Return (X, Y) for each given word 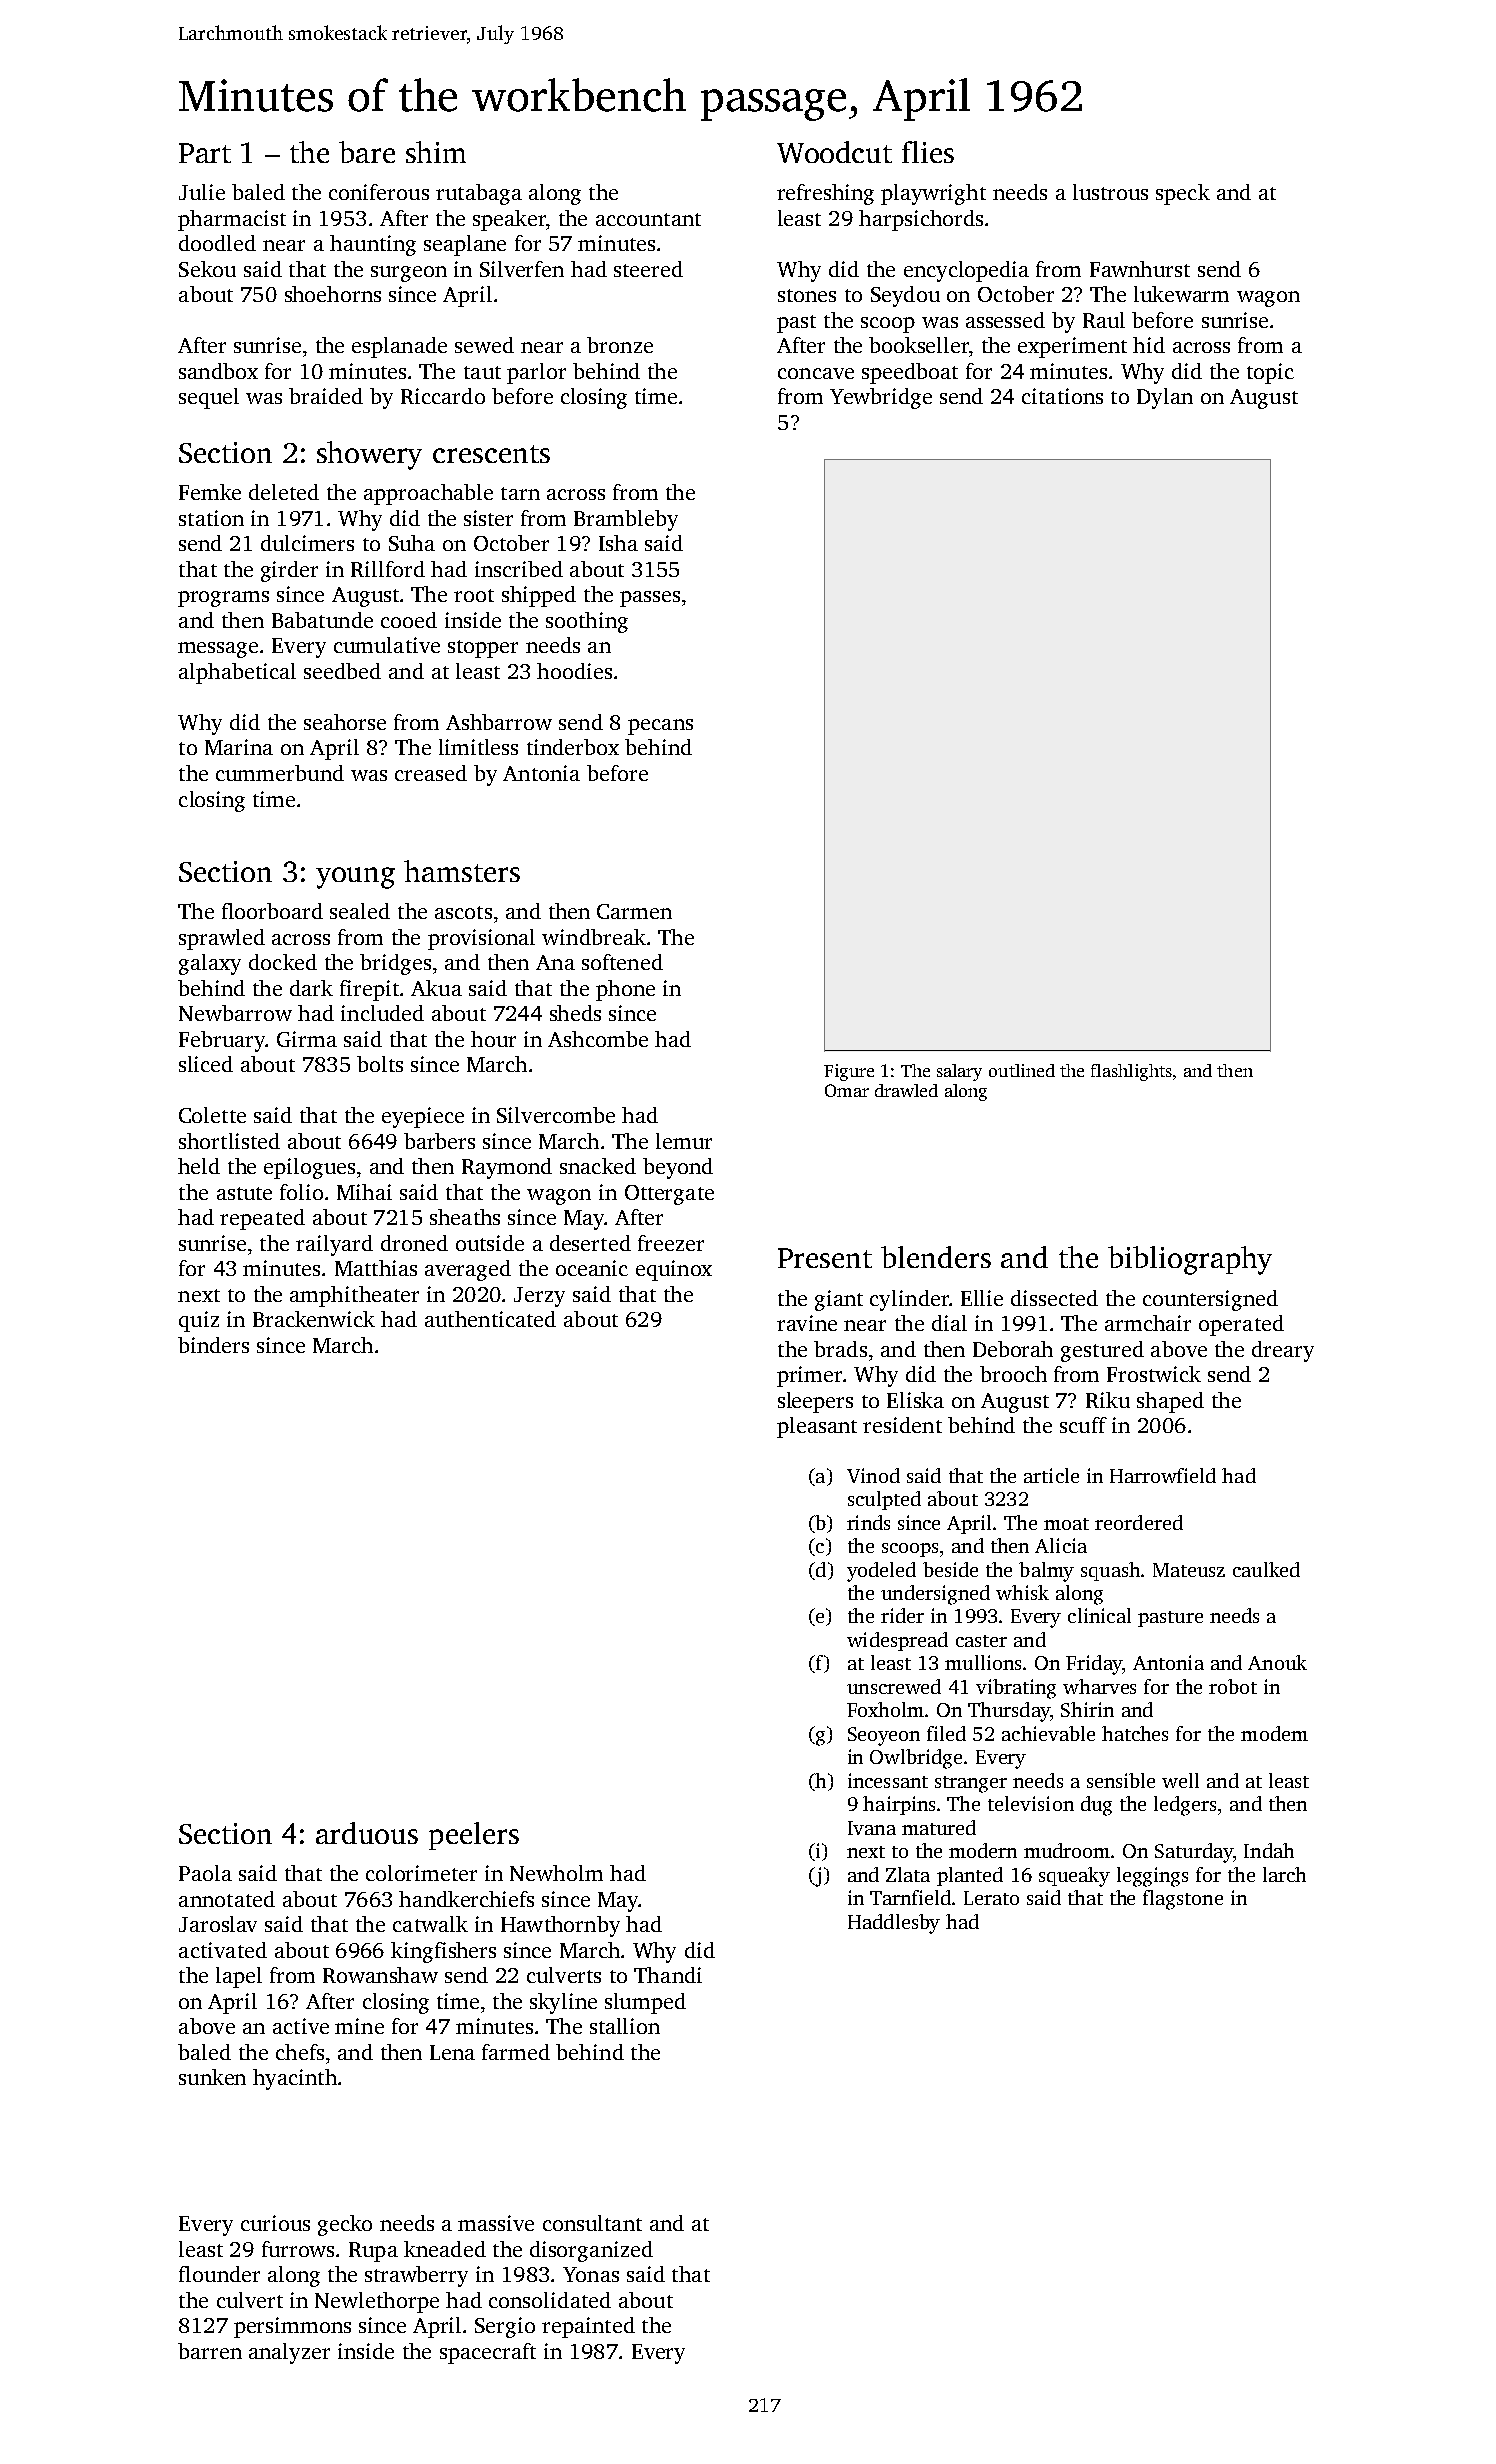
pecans (660, 727)
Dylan (1165, 398)
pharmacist (232, 220)
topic (1270, 373)
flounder (219, 2274)
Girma (307, 1039)
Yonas (591, 2274)
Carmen (634, 911)
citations (1062, 396)
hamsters (462, 871)
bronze (620, 345)
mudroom (1067, 1850)
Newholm (556, 1873)
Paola (205, 1873)
